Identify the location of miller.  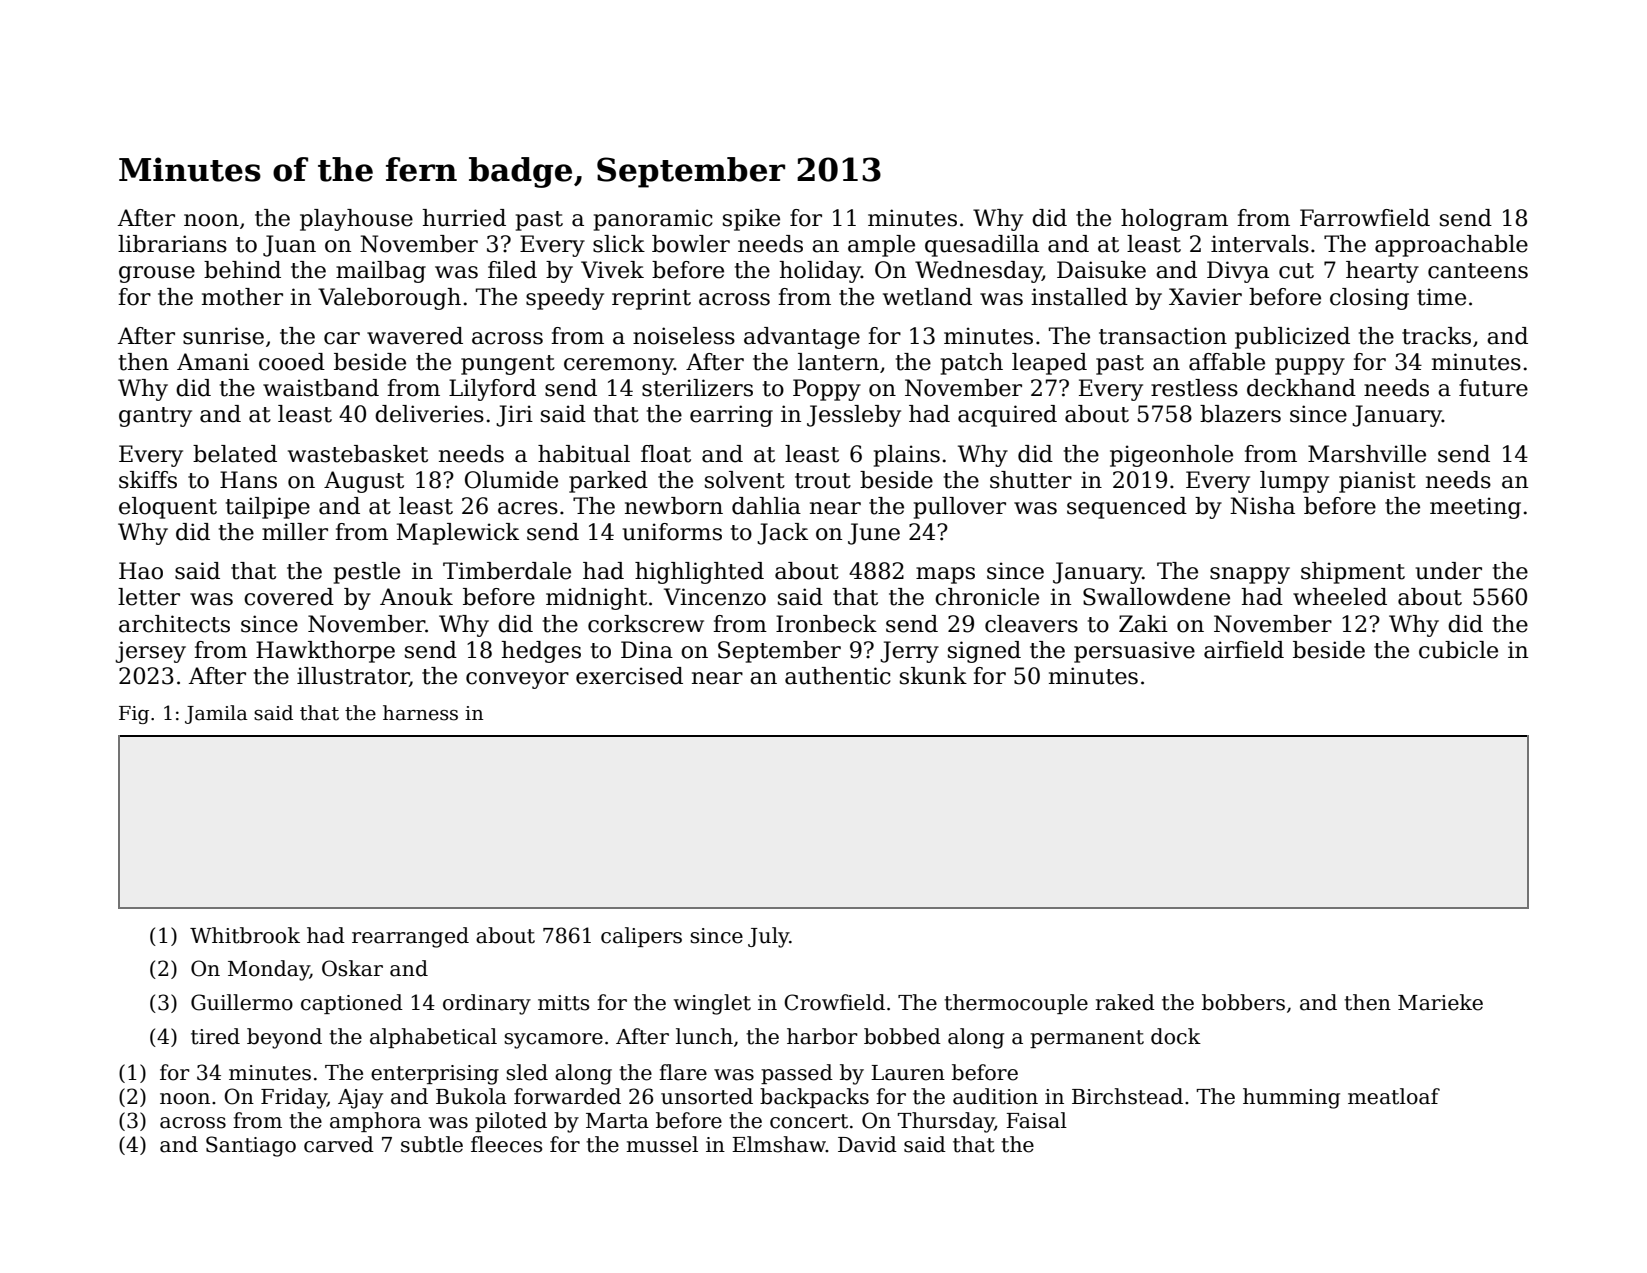
(295, 532).
